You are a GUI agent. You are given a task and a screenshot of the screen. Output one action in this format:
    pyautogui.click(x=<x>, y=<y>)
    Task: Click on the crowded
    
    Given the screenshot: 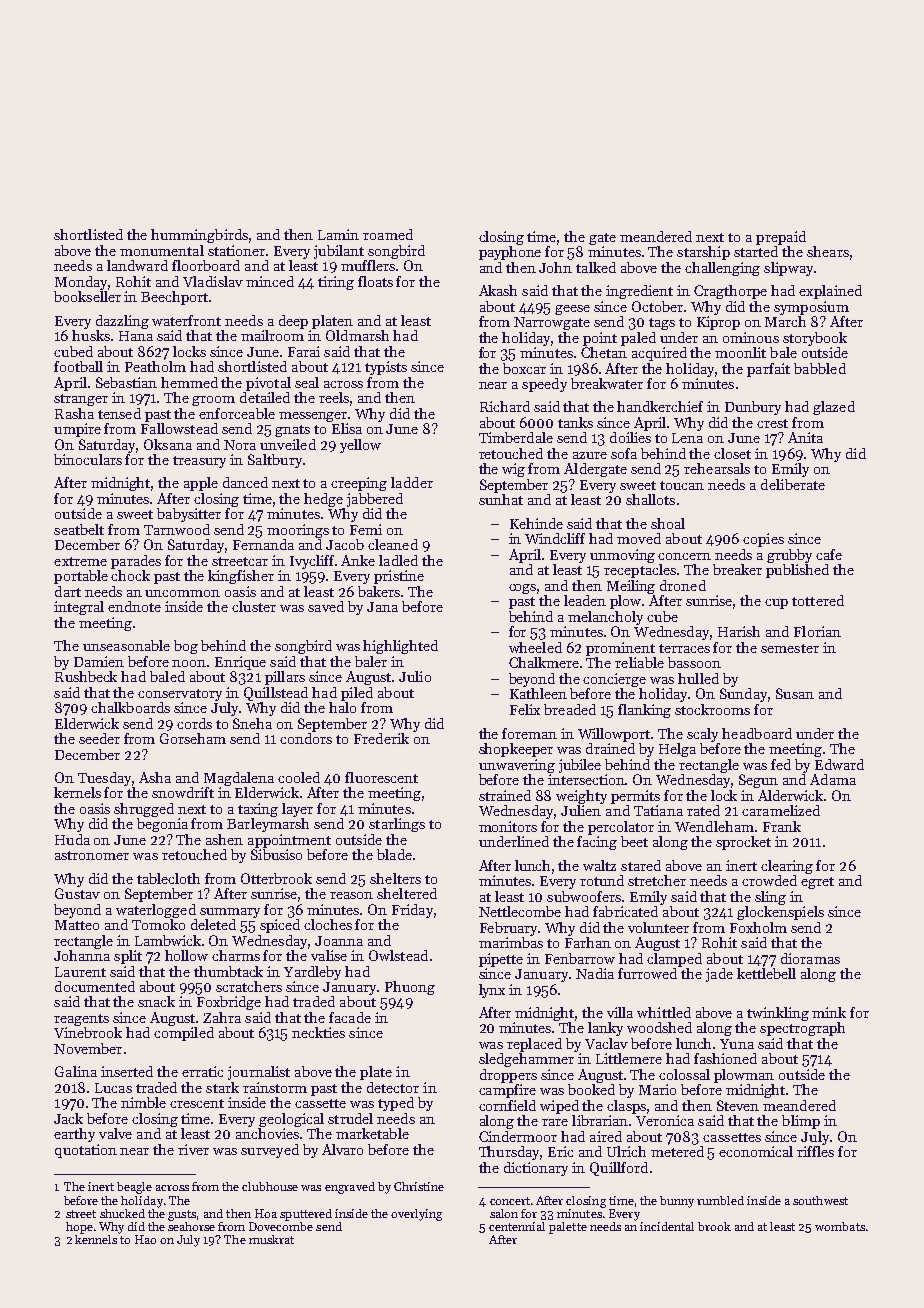 What is the action you would take?
    pyautogui.click(x=769, y=880)
